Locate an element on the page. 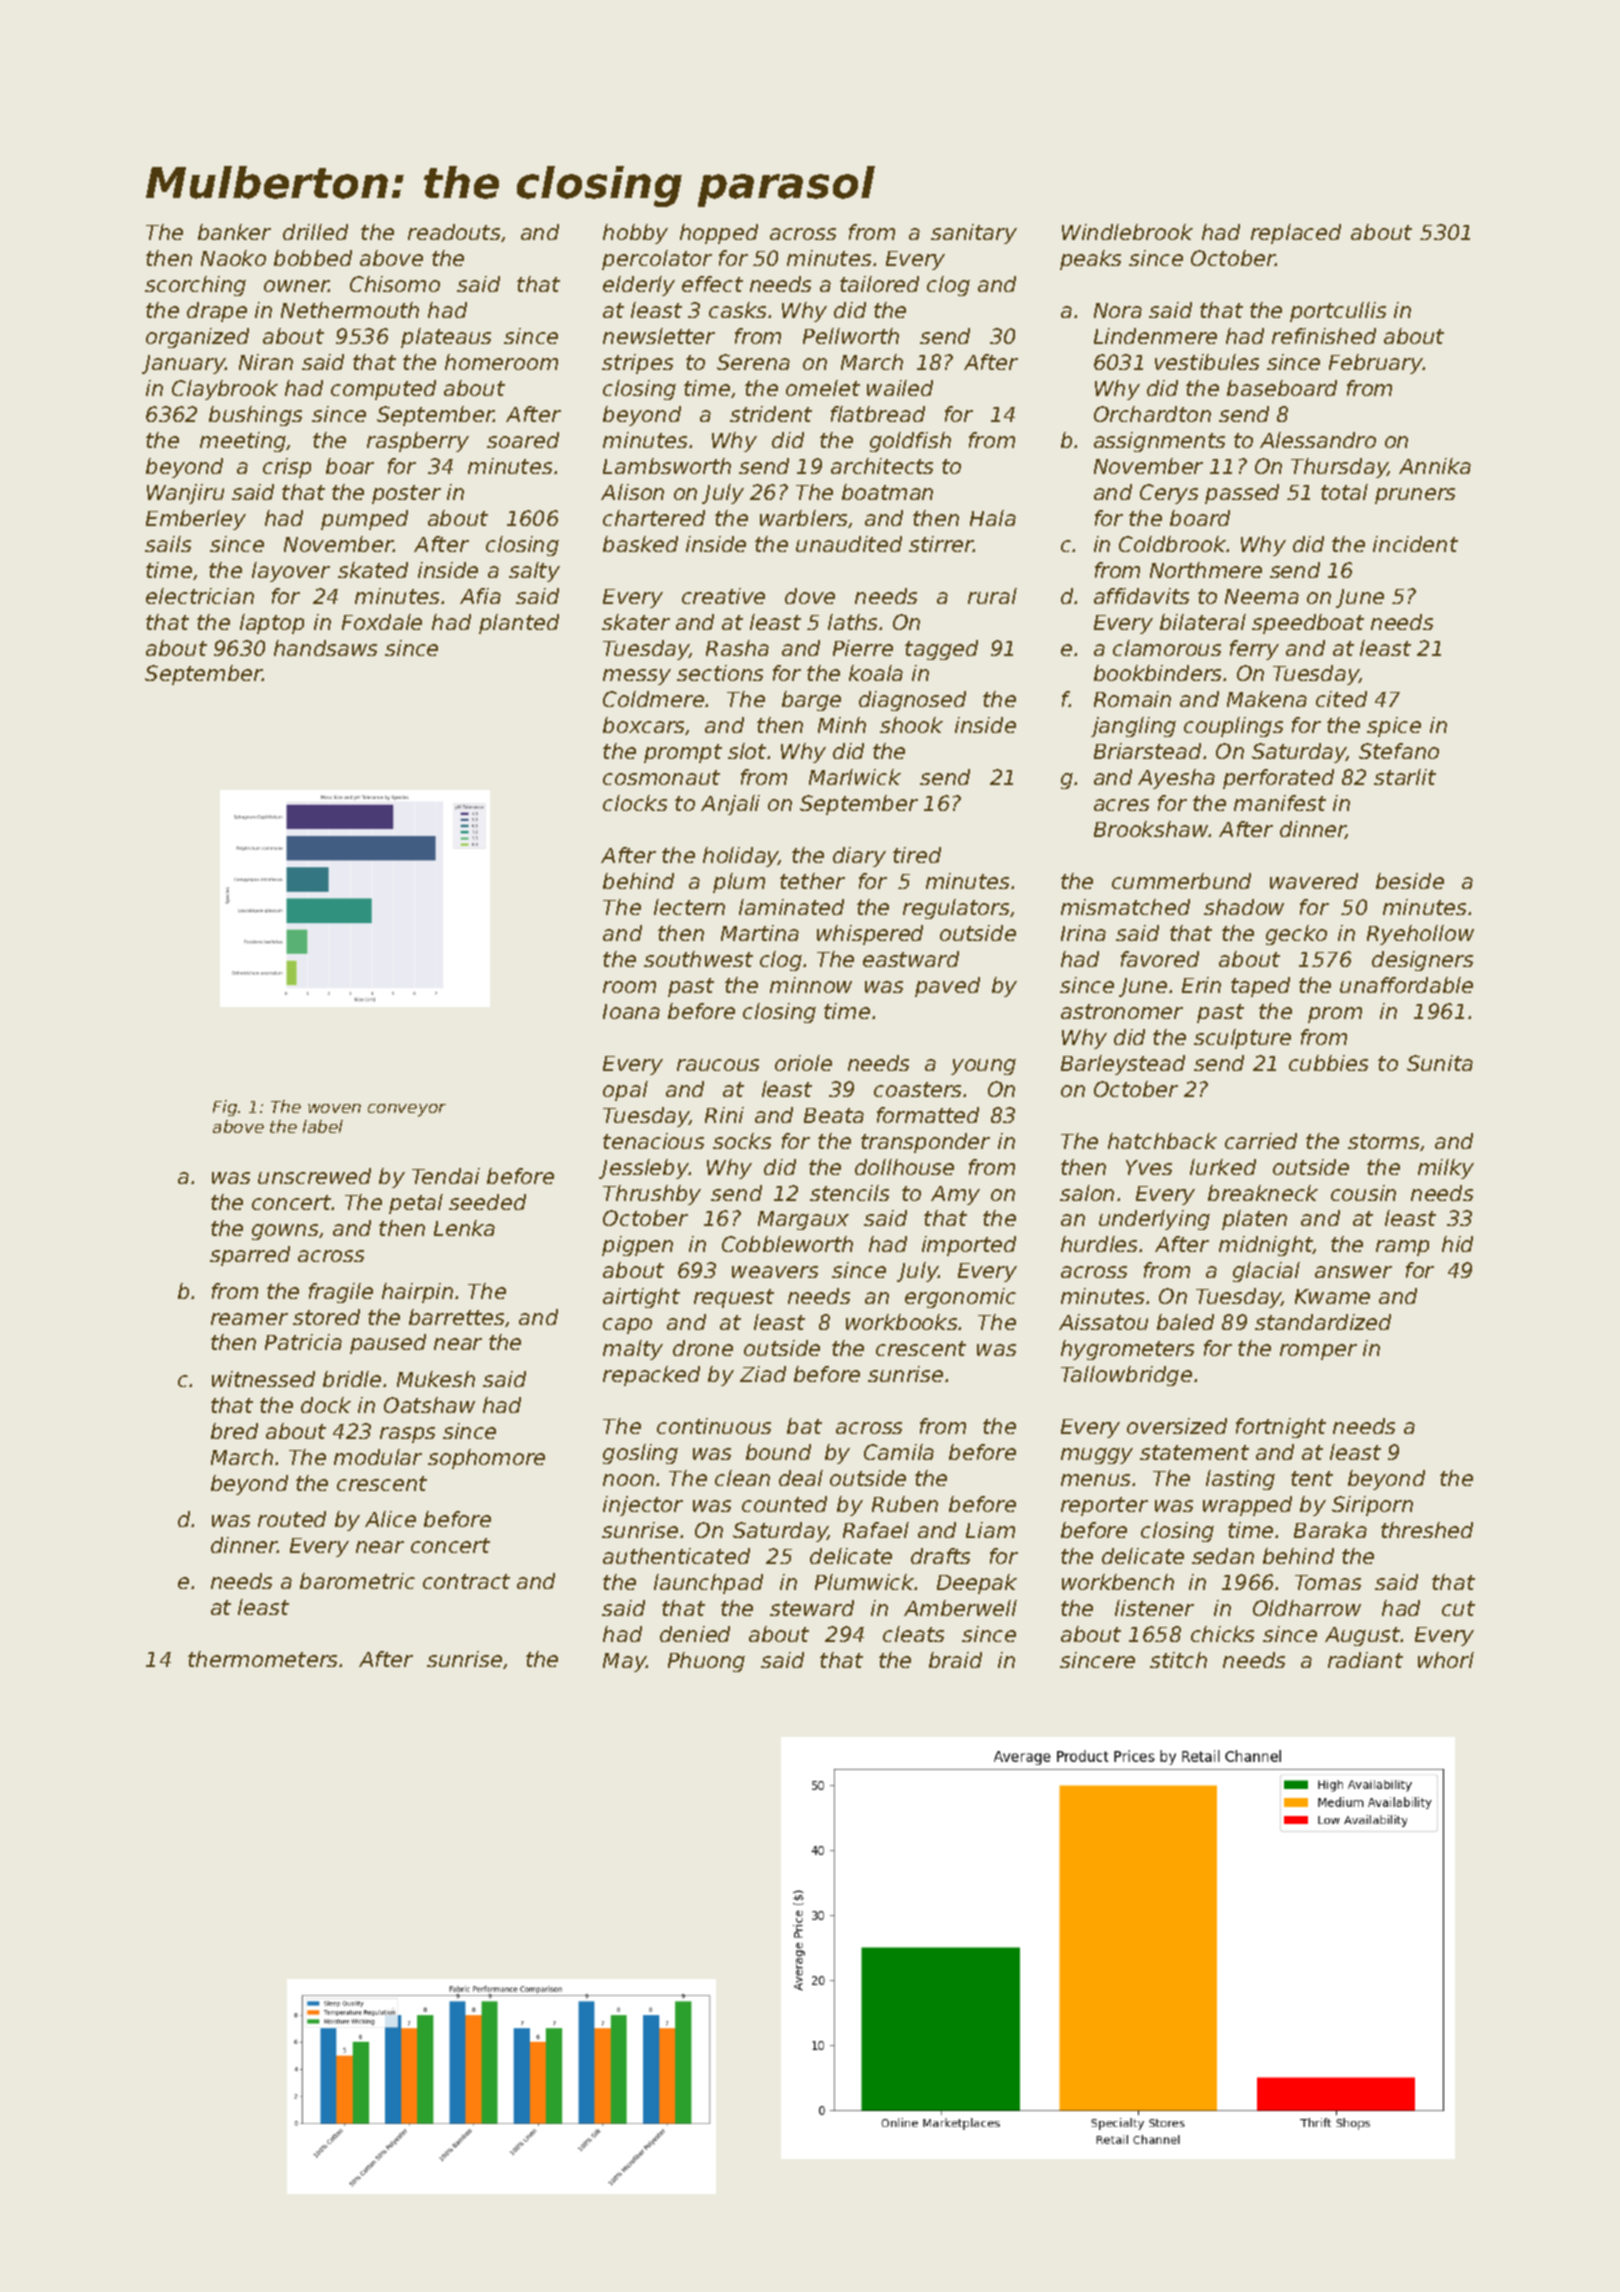 This page has width=1620, height=2292. Naoko is located at coordinates (233, 258).
